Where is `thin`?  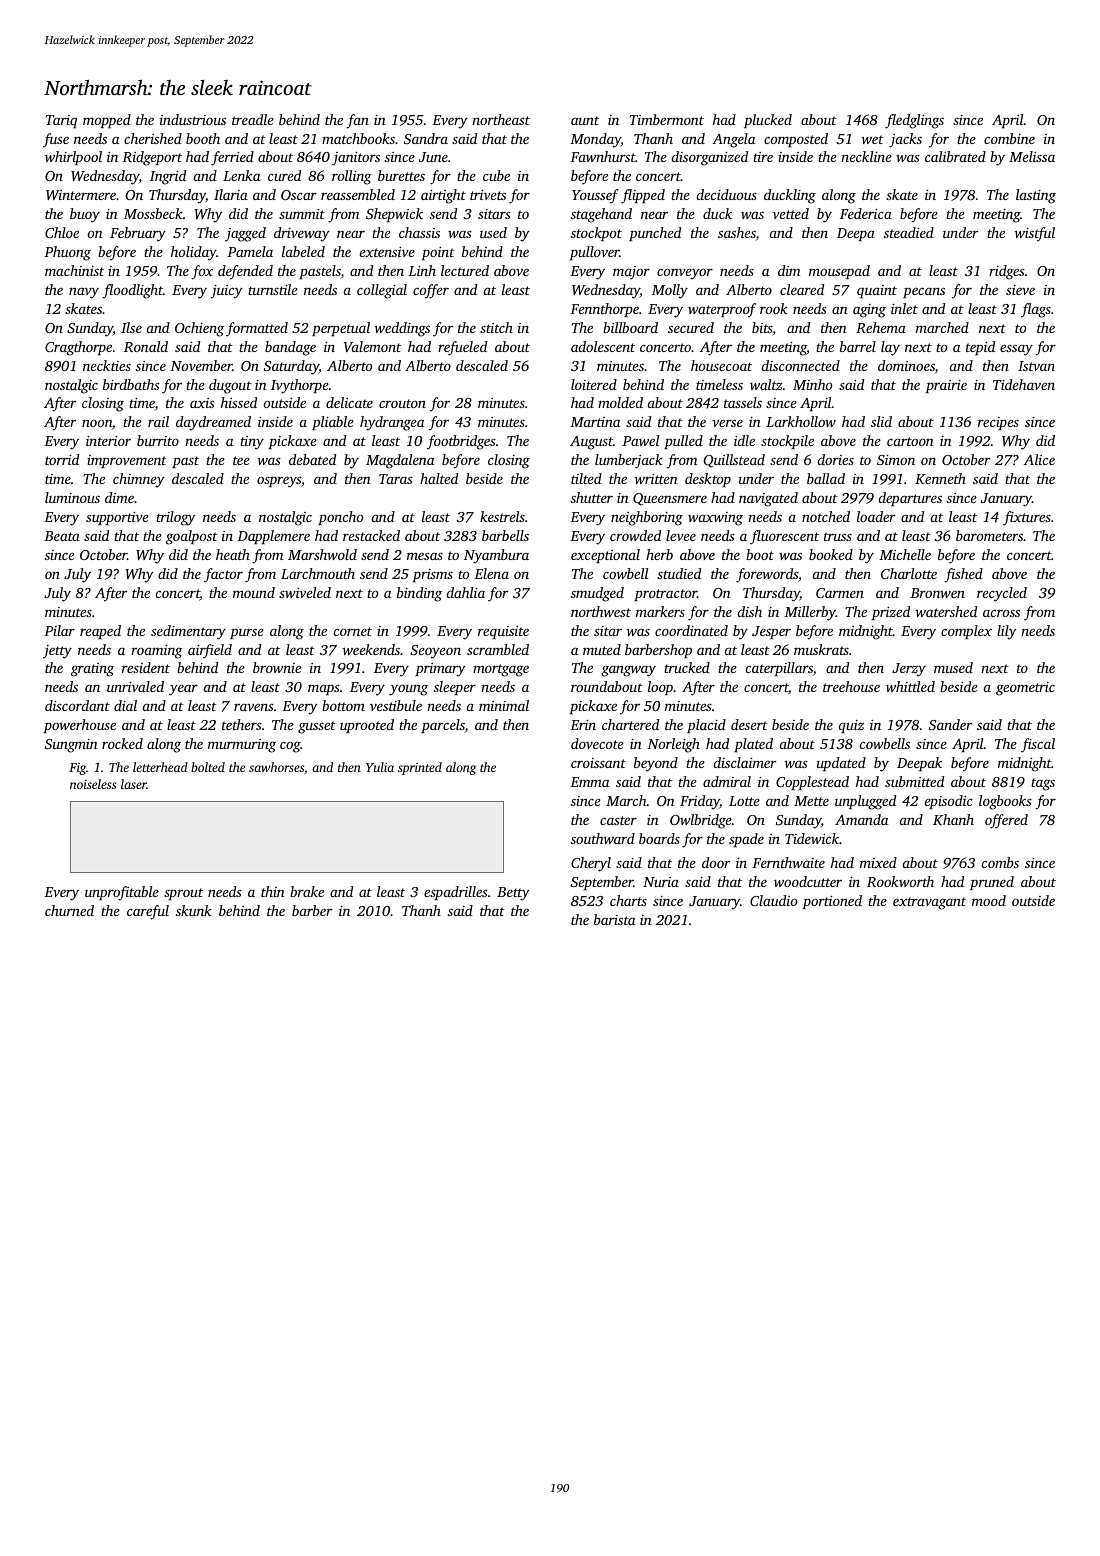 thin is located at coordinates (273, 891).
